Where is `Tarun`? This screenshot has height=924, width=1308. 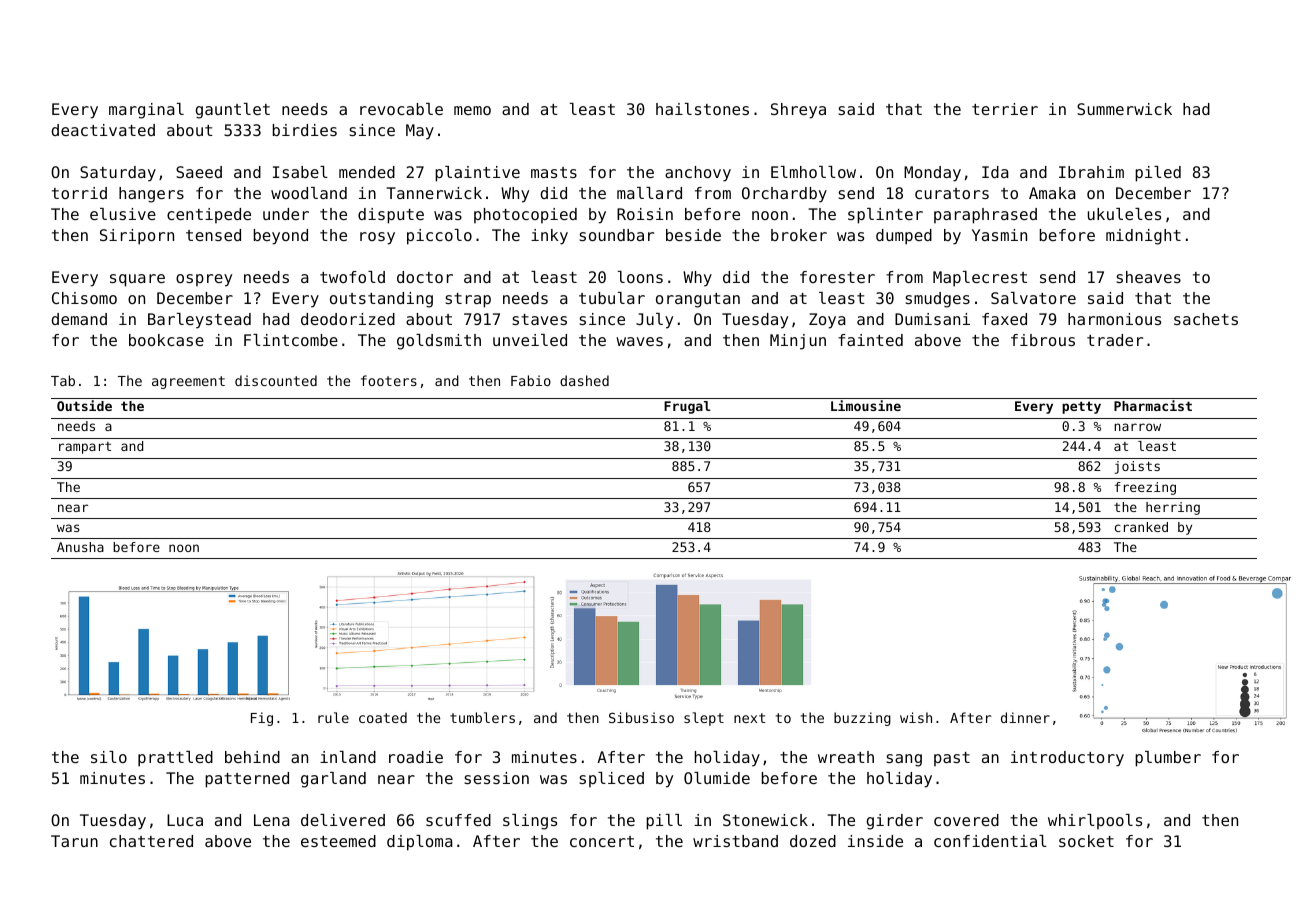 Tarun is located at coordinates (74, 841).
